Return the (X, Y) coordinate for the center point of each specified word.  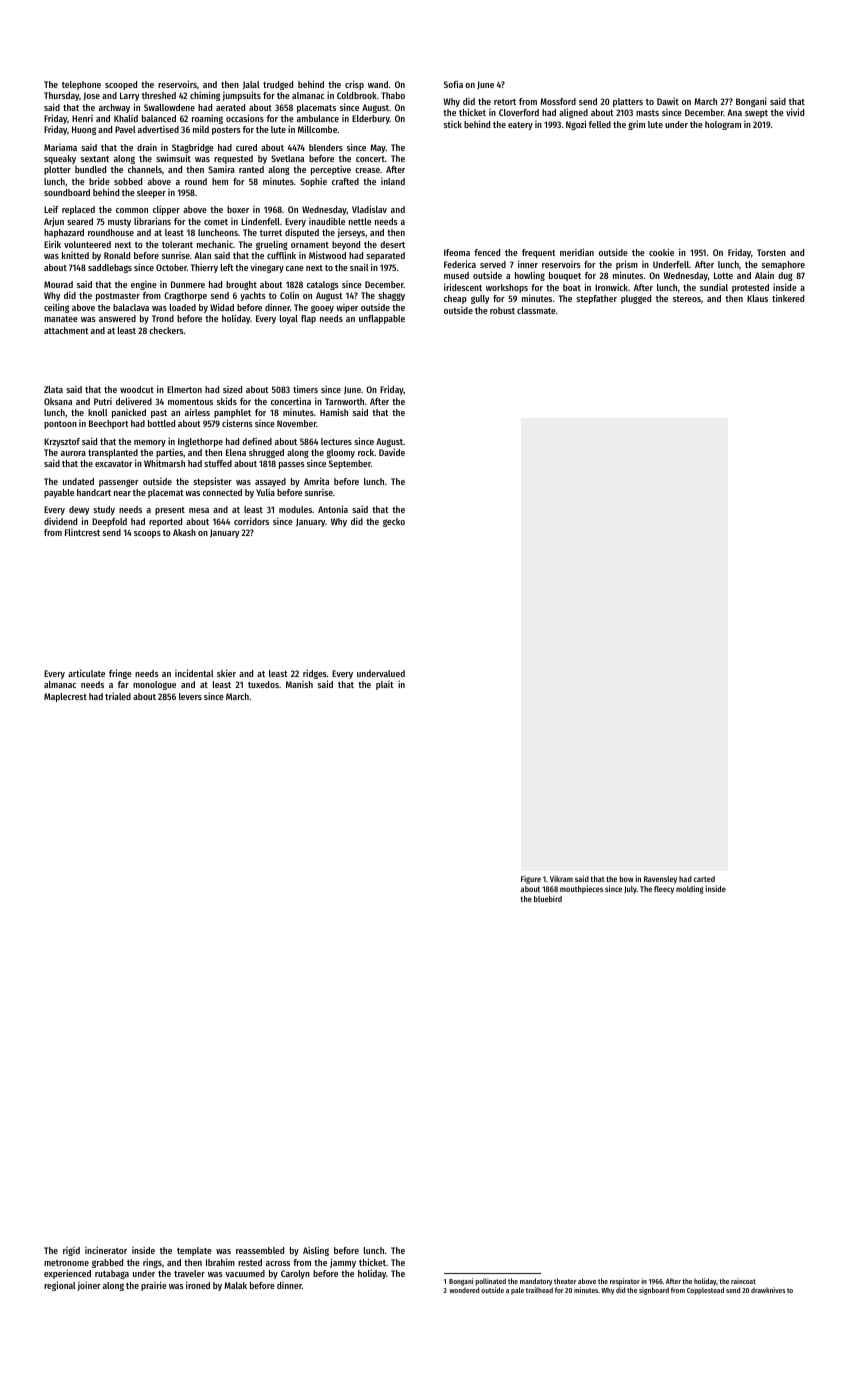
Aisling (316, 1251)
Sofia (453, 84)
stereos (687, 299)
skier (226, 673)
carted (704, 879)
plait (385, 685)
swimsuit (173, 158)
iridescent (463, 287)
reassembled (260, 1250)
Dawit (668, 101)
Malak (235, 1285)
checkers (166, 330)
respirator (625, 1282)
